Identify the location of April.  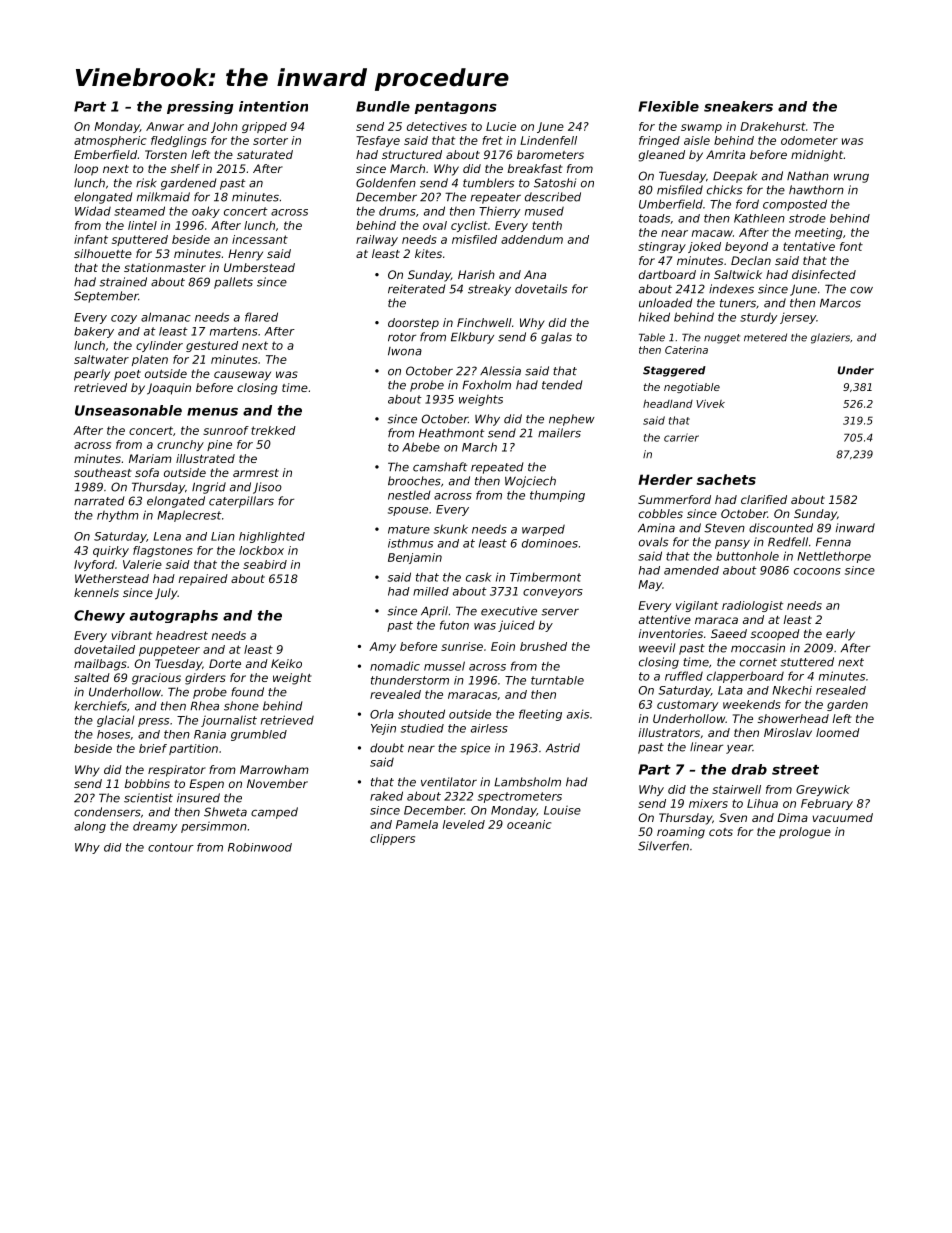
(434, 612).
